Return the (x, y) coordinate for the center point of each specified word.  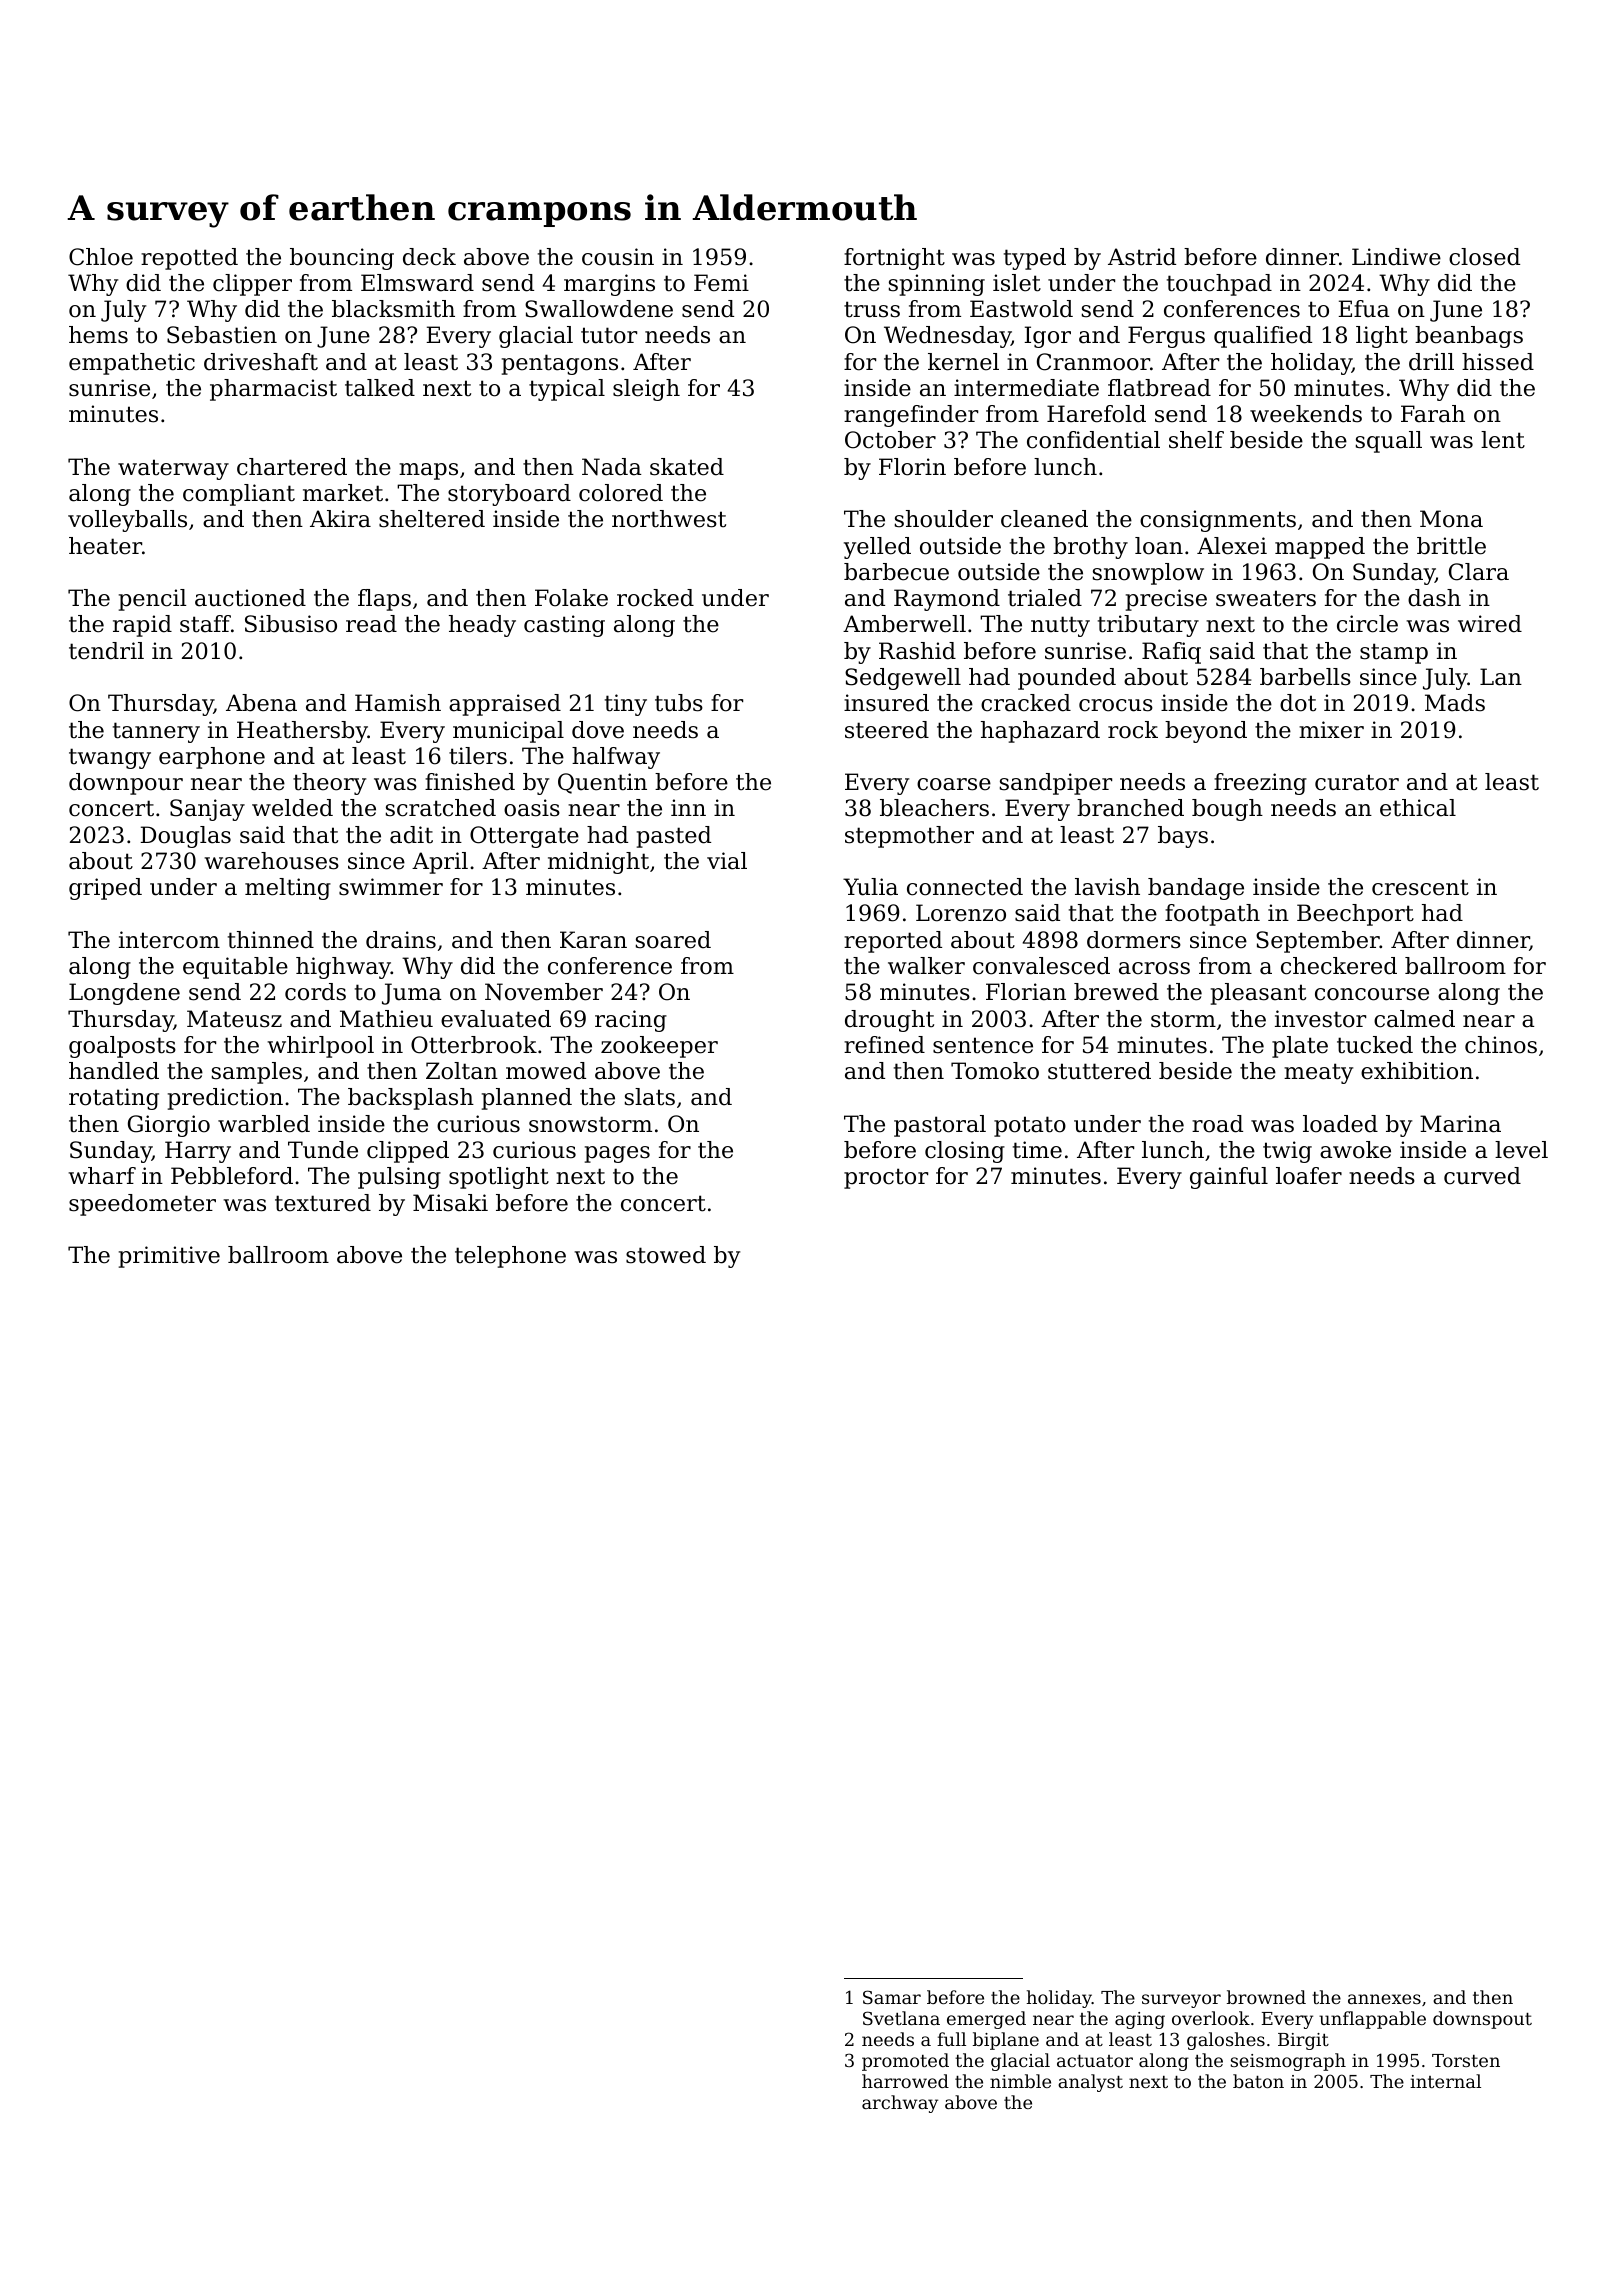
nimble (1020, 2081)
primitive (169, 1257)
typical (567, 390)
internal (1445, 2081)
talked (380, 388)
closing (965, 1152)
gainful (1229, 1178)
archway (900, 2104)
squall (1389, 442)
